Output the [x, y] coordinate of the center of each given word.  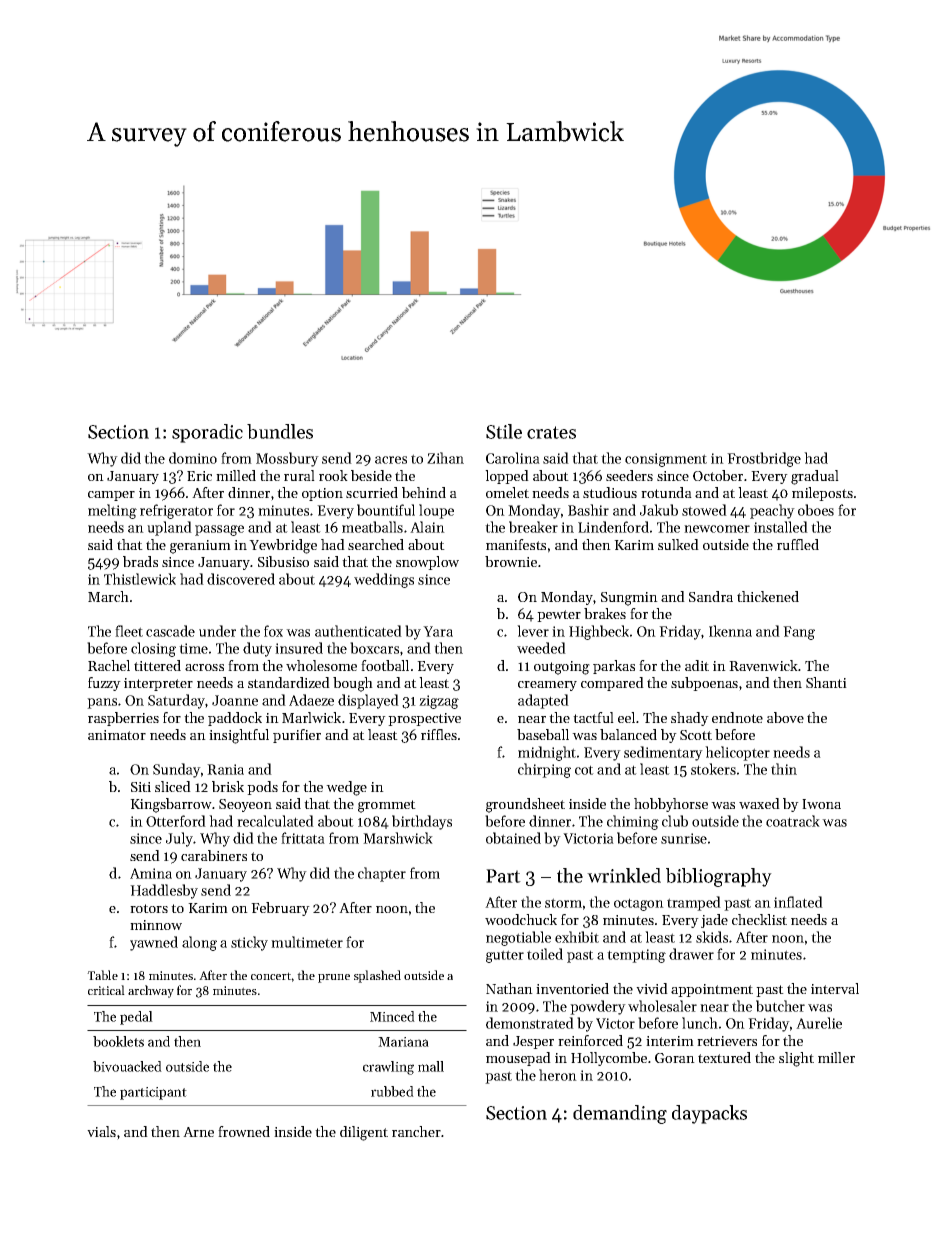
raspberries [123, 719]
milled [236, 475]
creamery [547, 686]
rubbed [392, 1091]
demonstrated [530, 1023]
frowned [244, 1131]
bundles [280, 431]
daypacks [709, 1114]
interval [835, 988]
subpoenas [704, 684]
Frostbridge [764, 459]
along [199, 943]
